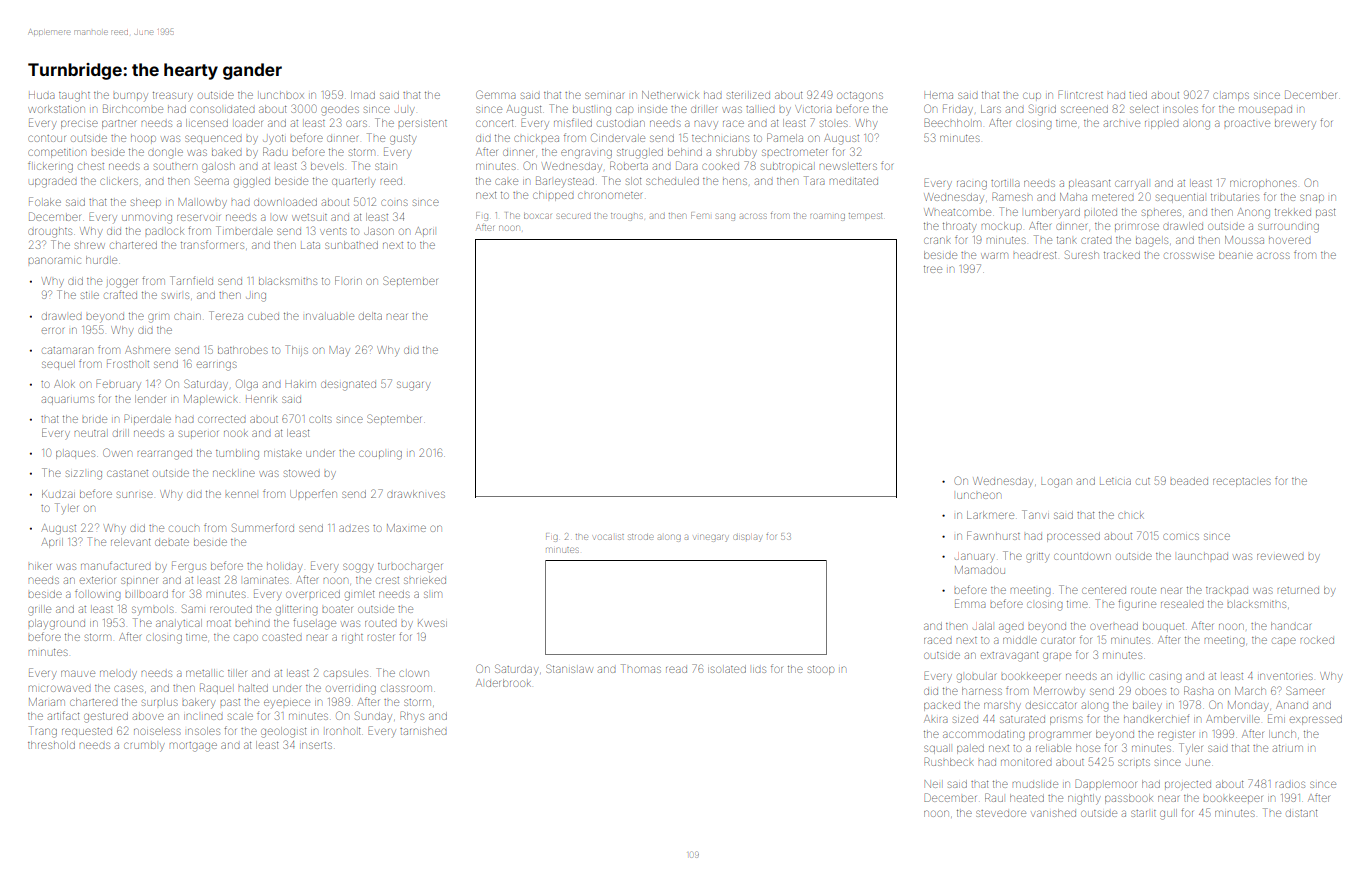  I want to click on stevedore, so click(1001, 813).
